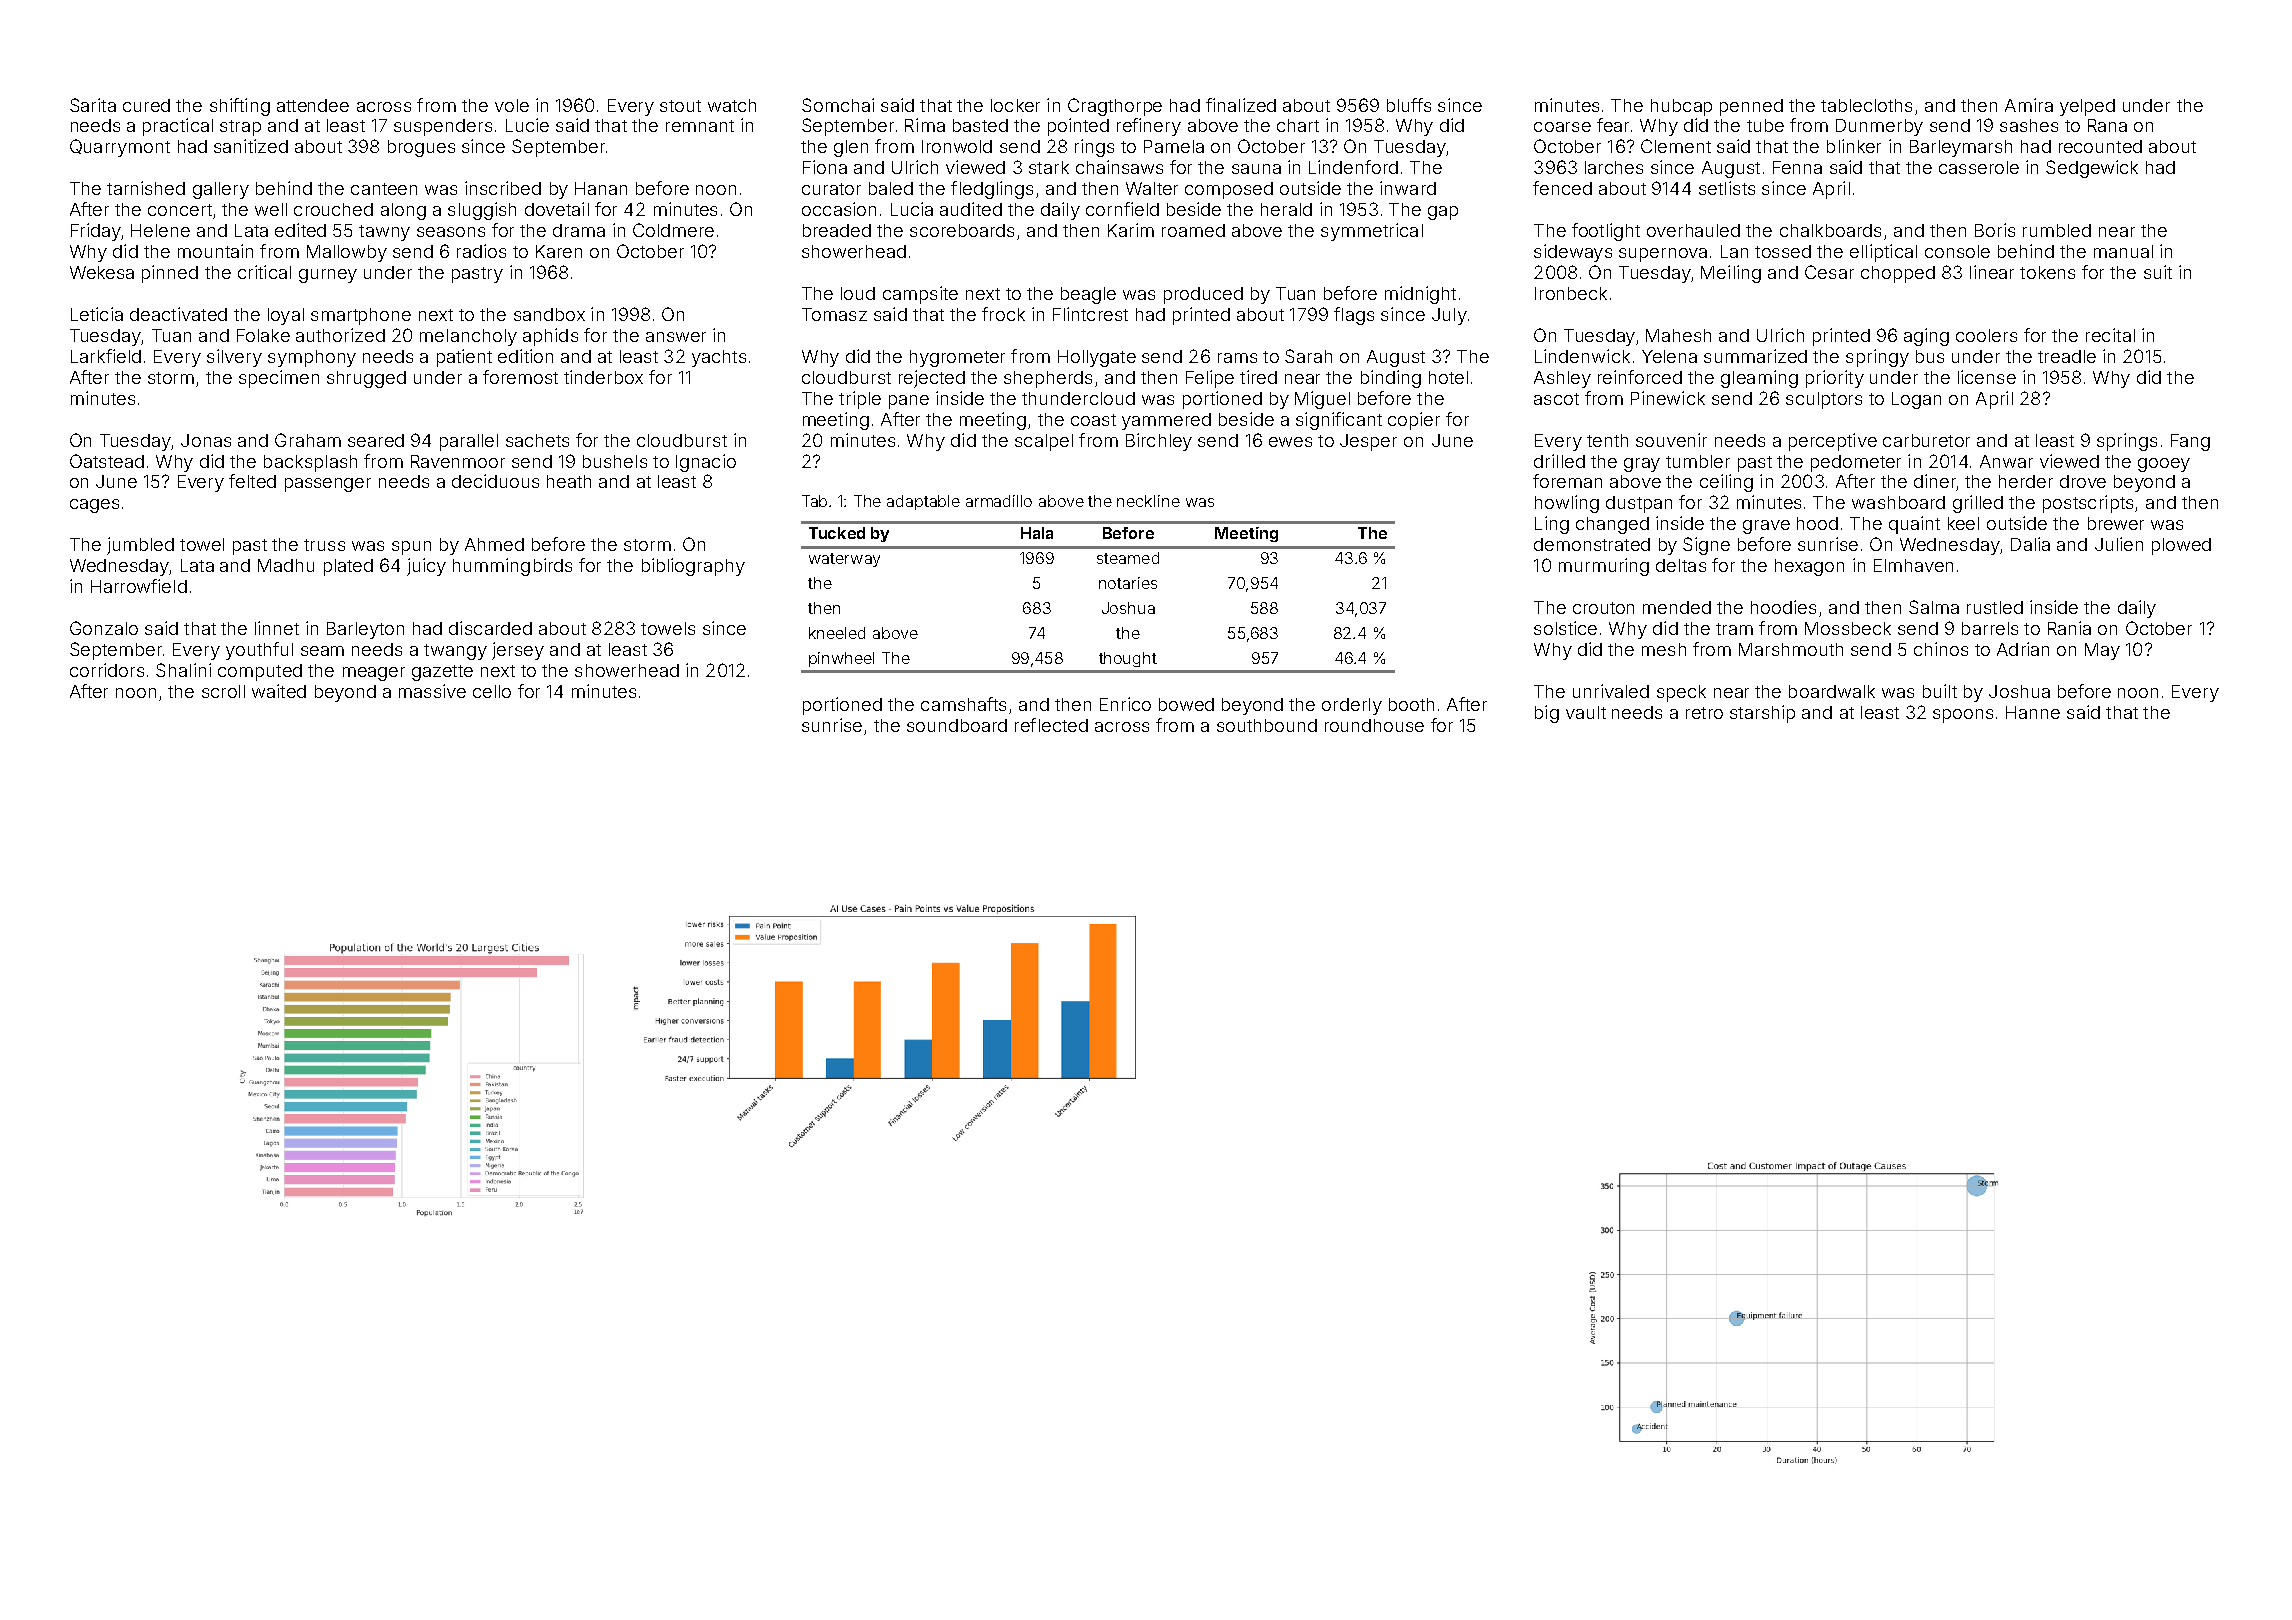 This document has height=1620, width=2292. I want to click on coarse, so click(1562, 127).
